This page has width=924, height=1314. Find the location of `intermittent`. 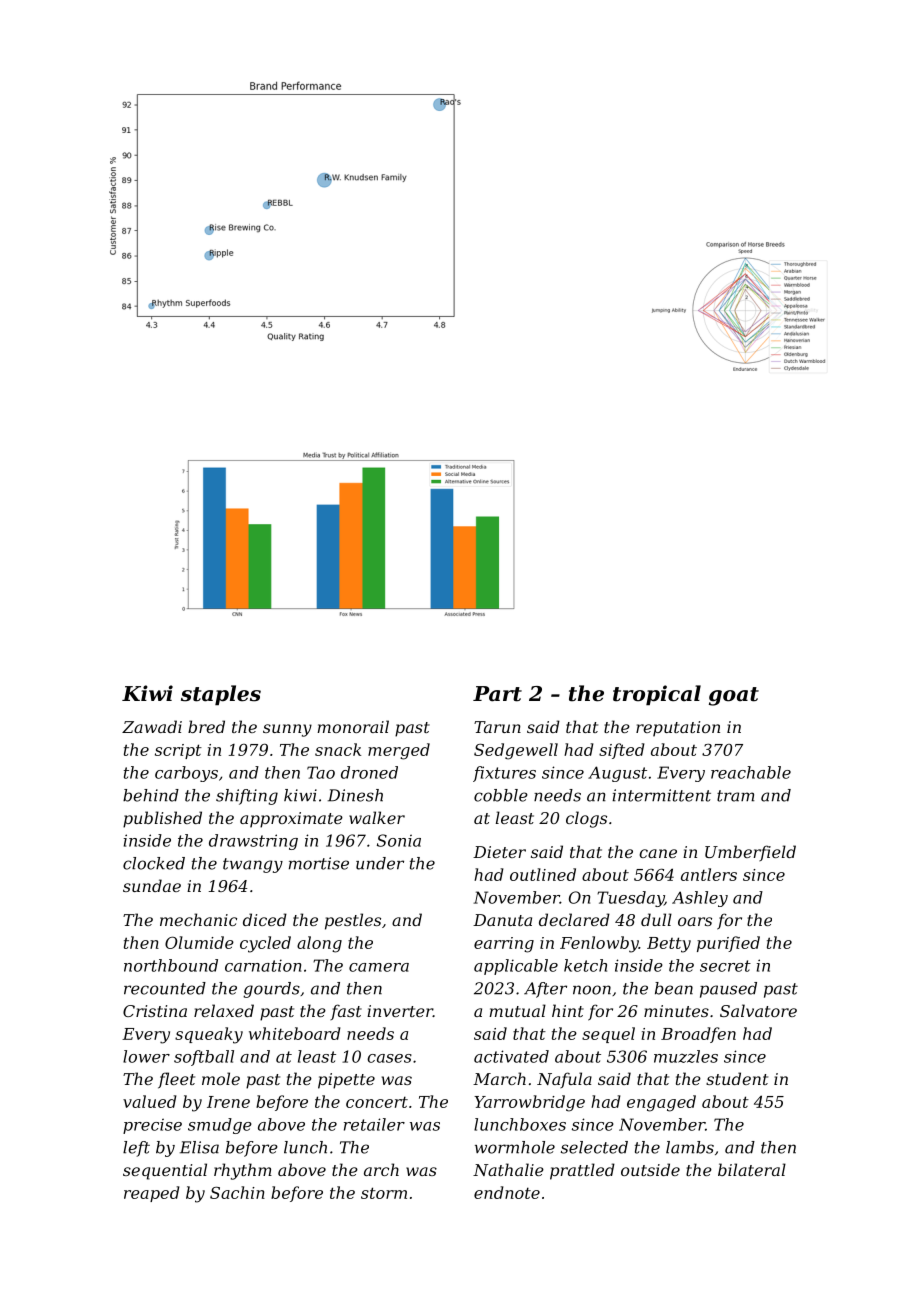

intermittent is located at coordinates (661, 795).
